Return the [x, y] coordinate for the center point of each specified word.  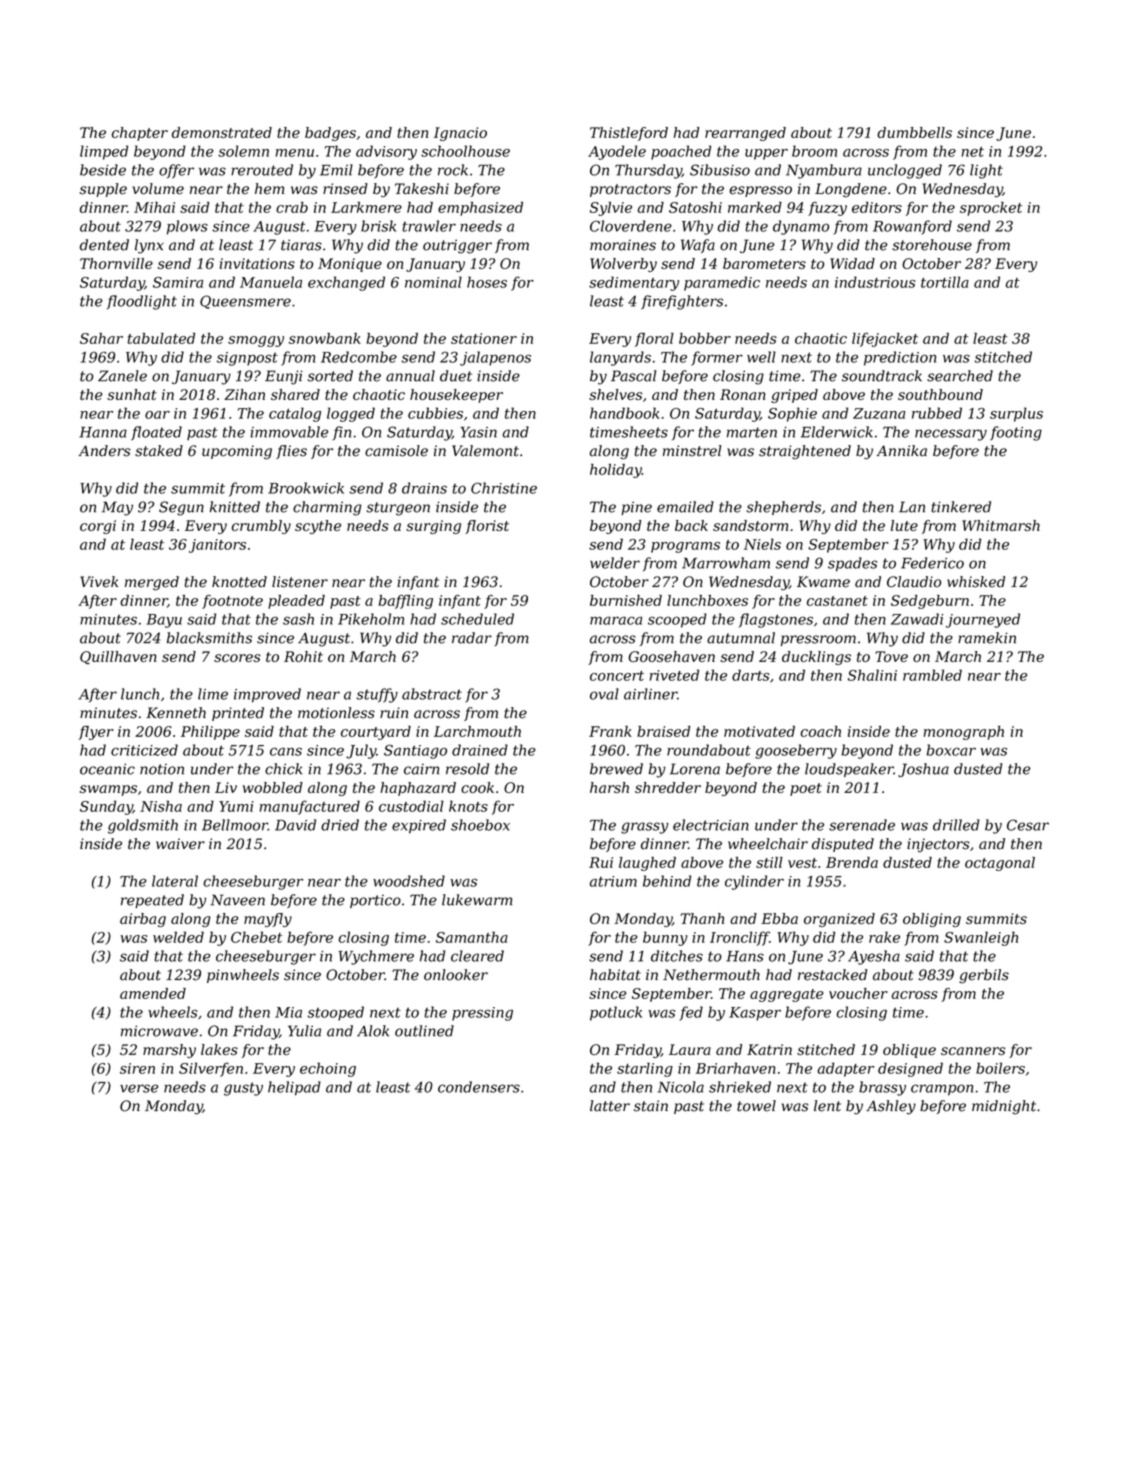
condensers [479, 1087]
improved [267, 695]
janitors [217, 546]
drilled [956, 825]
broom [814, 151]
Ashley [891, 1107]
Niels [762, 544]
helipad [294, 1088]
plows [187, 227]
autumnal [741, 638]
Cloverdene [631, 226]
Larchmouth [477, 731]
